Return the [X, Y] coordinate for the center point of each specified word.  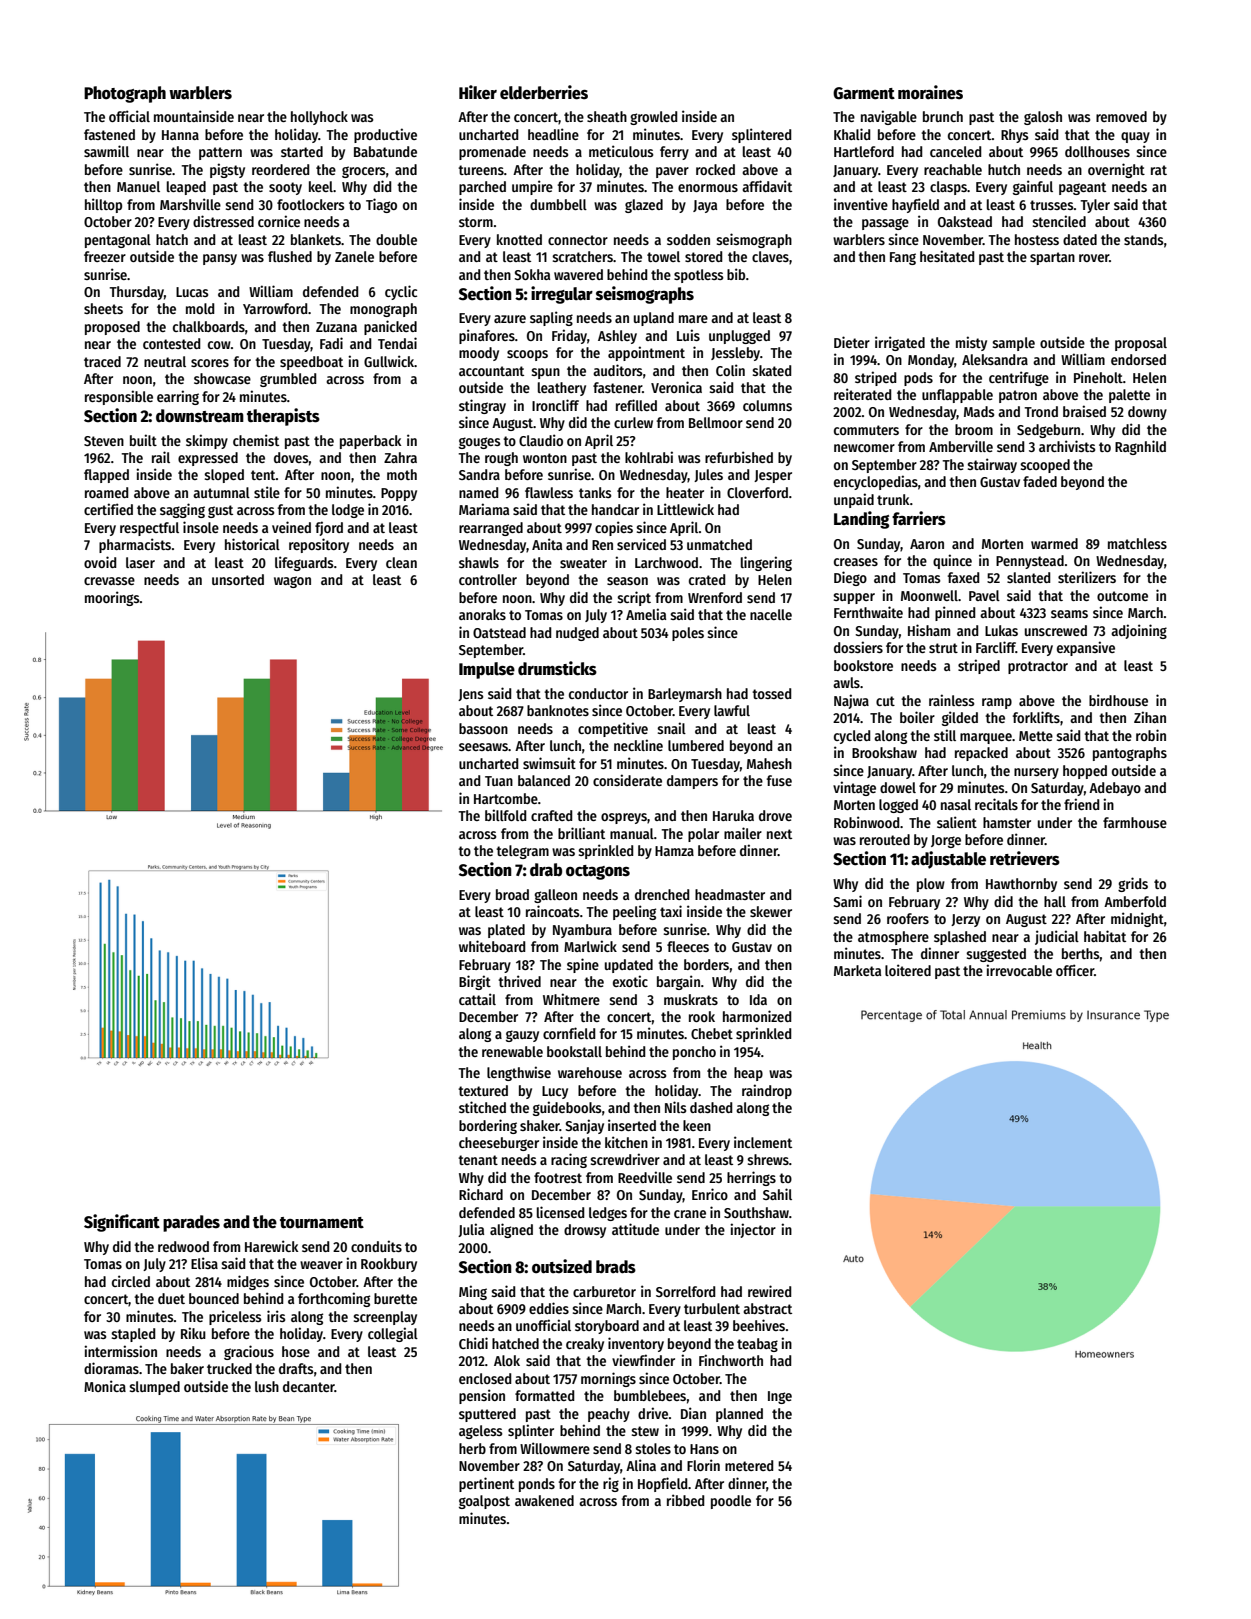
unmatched [719, 544]
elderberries [544, 92]
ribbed [685, 1500]
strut [943, 648]
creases [856, 562]
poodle [731, 1502]
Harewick [271, 1246]
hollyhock [319, 118]
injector [753, 1230]
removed [1121, 116]
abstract [767, 1308]
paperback [370, 442]
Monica [105, 1386]
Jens [471, 695]
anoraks [482, 614]
